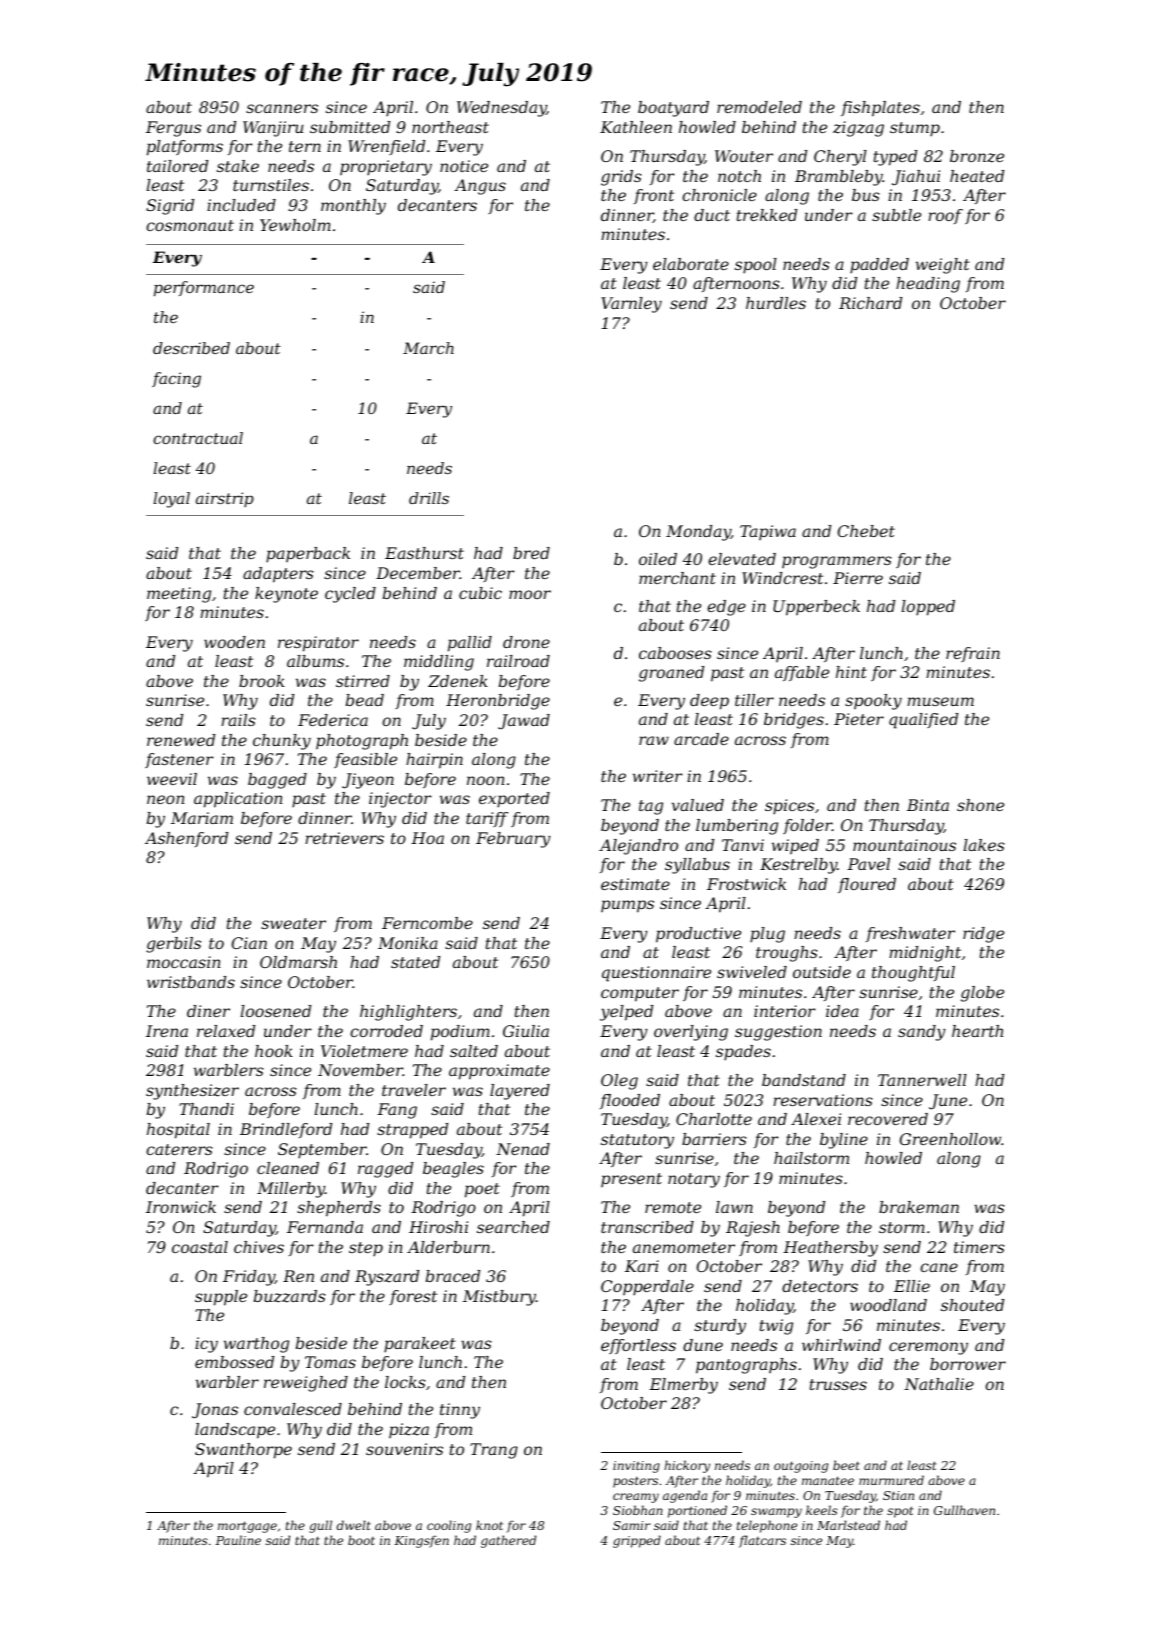 Image resolution: width=1151 pixels, height=1627 pixels. Describe the element at coordinates (816, 608) in the screenshot. I see `Upperbeck` at that location.
